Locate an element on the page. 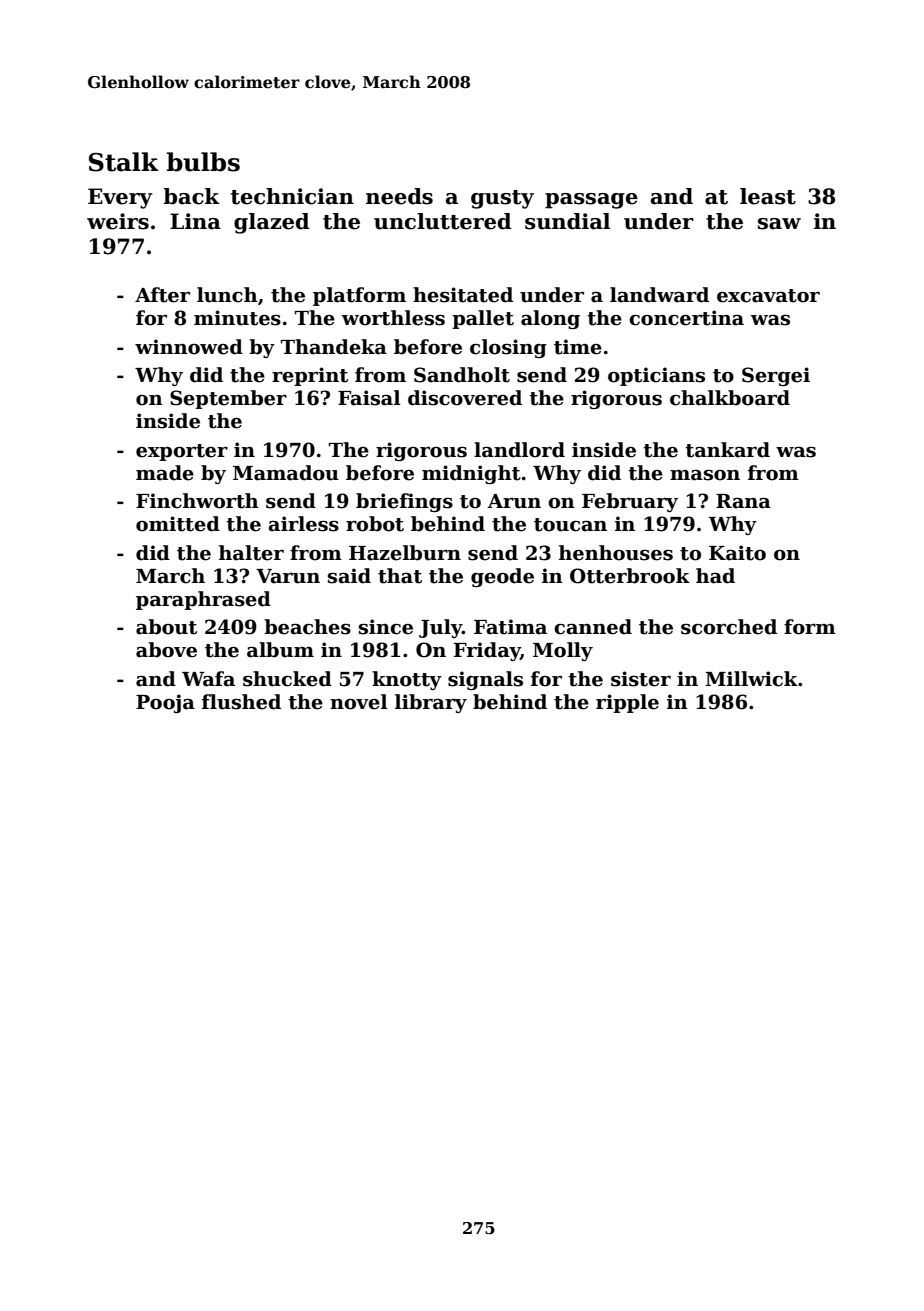 This document has height=1311, width=924. time is located at coordinates (578, 347).
